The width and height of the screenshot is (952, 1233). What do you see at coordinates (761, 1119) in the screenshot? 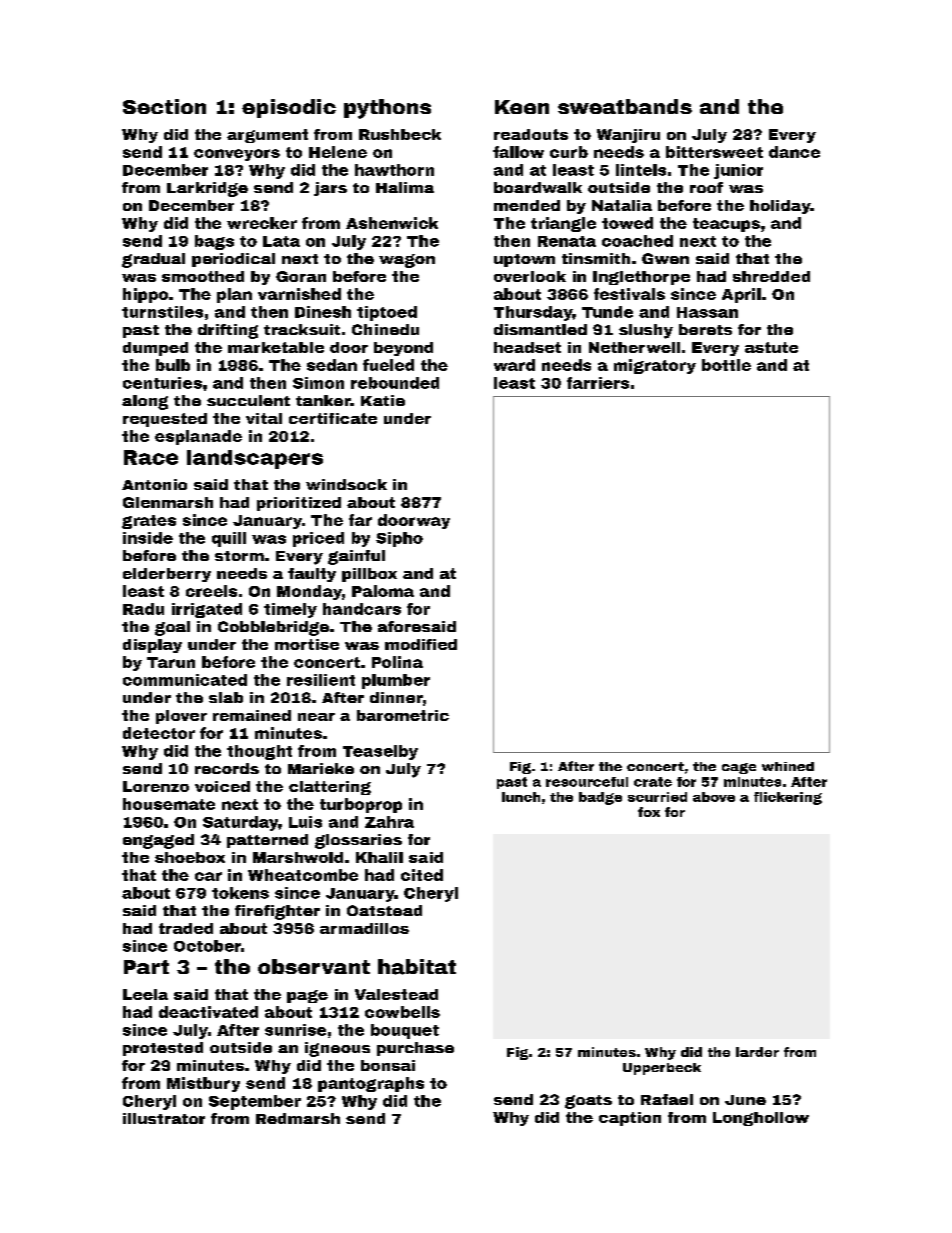
I see `Longhollow` at bounding box center [761, 1119].
